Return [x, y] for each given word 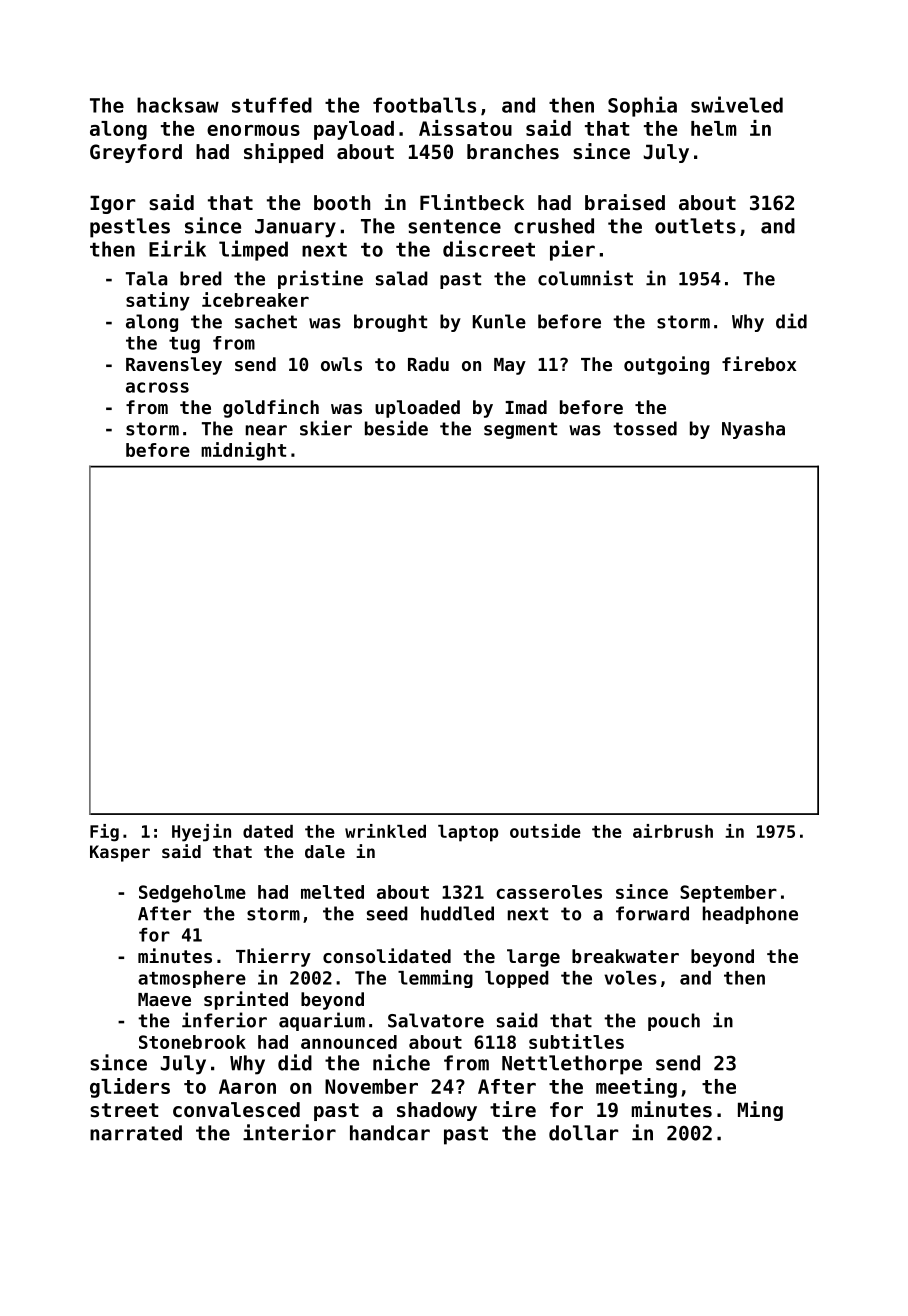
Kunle [499, 321]
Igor [113, 204]
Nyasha [753, 430]
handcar [390, 1133]
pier [572, 250]
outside [545, 831]
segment [520, 430]
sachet [266, 321]
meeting [636, 1088]
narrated [136, 1133]
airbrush [673, 831]
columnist [585, 278]
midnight [243, 451]
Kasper [120, 853]
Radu [428, 364]
